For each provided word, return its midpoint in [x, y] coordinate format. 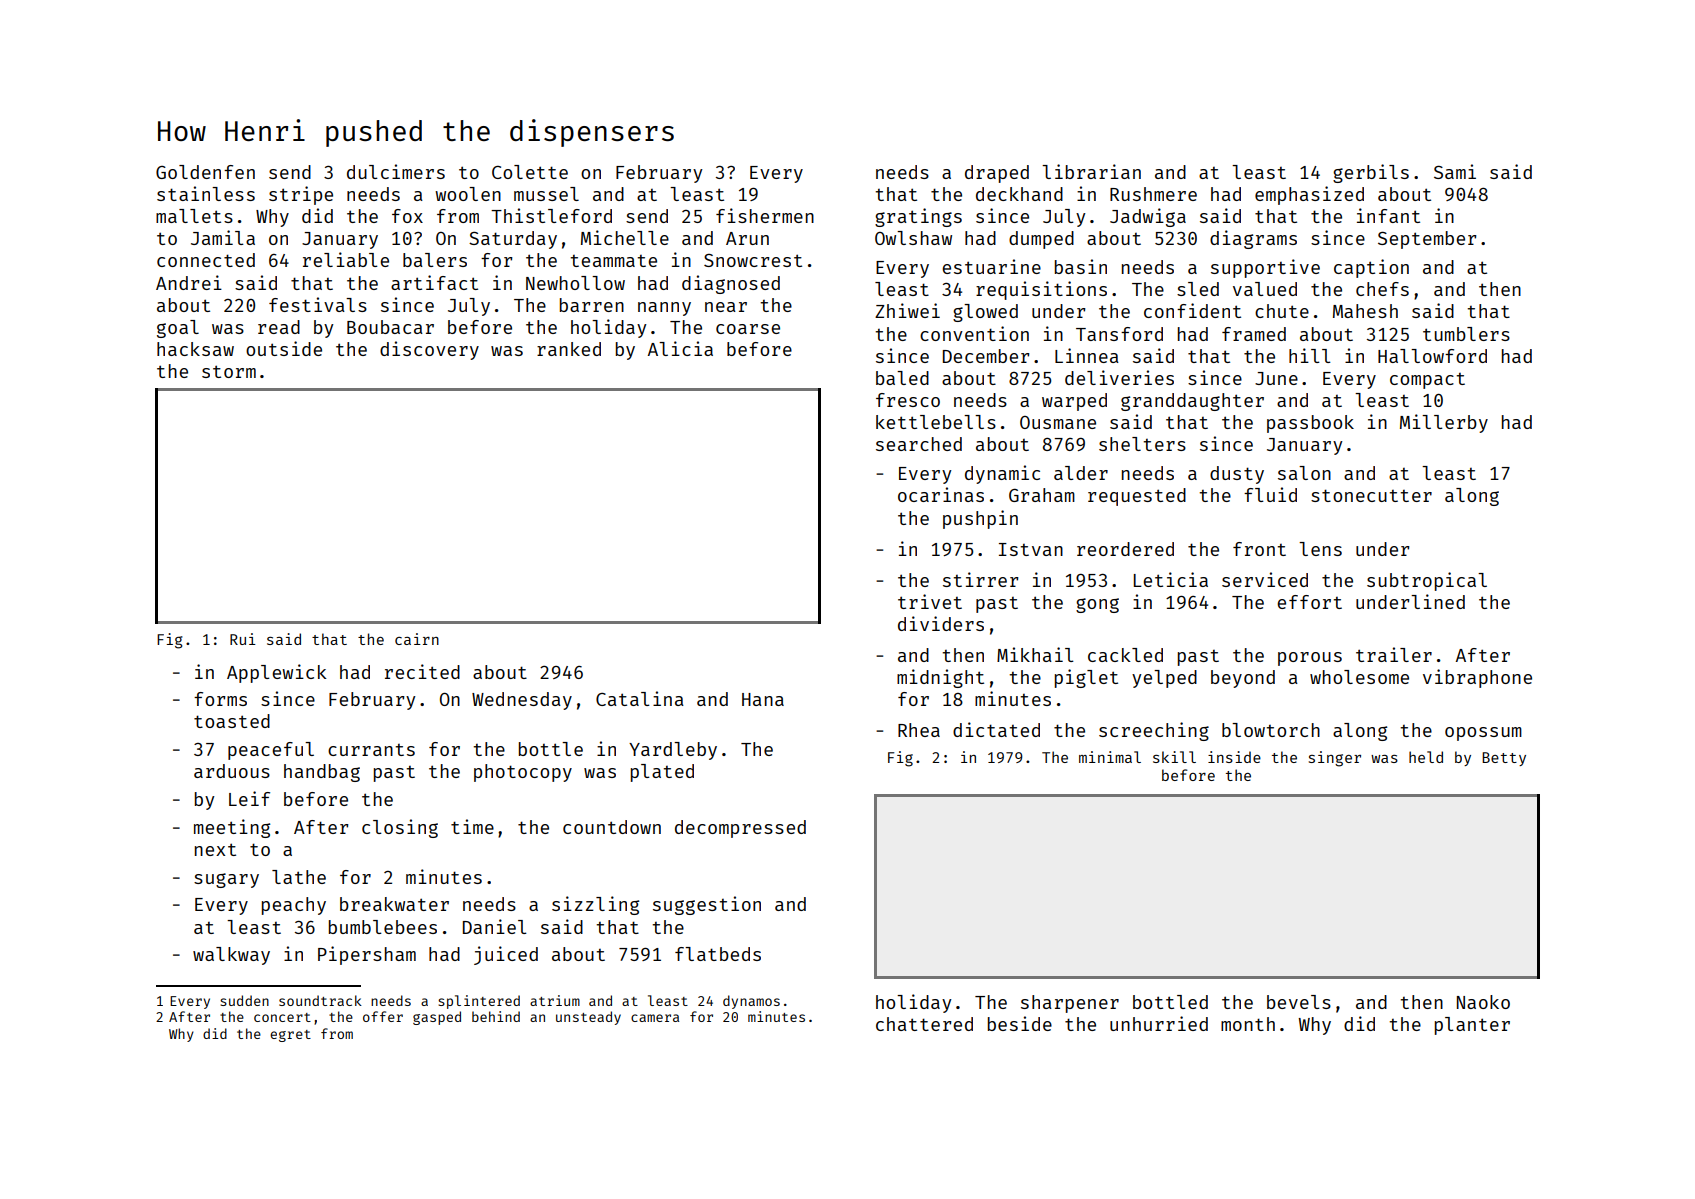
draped [997, 174]
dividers [941, 623]
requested [1137, 497]
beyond [1243, 679]
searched [919, 444]
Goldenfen [205, 172]
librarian [1091, 171]
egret [290, 1036]
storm [229, 371]
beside [1020, 1023]
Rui [243, 639]
